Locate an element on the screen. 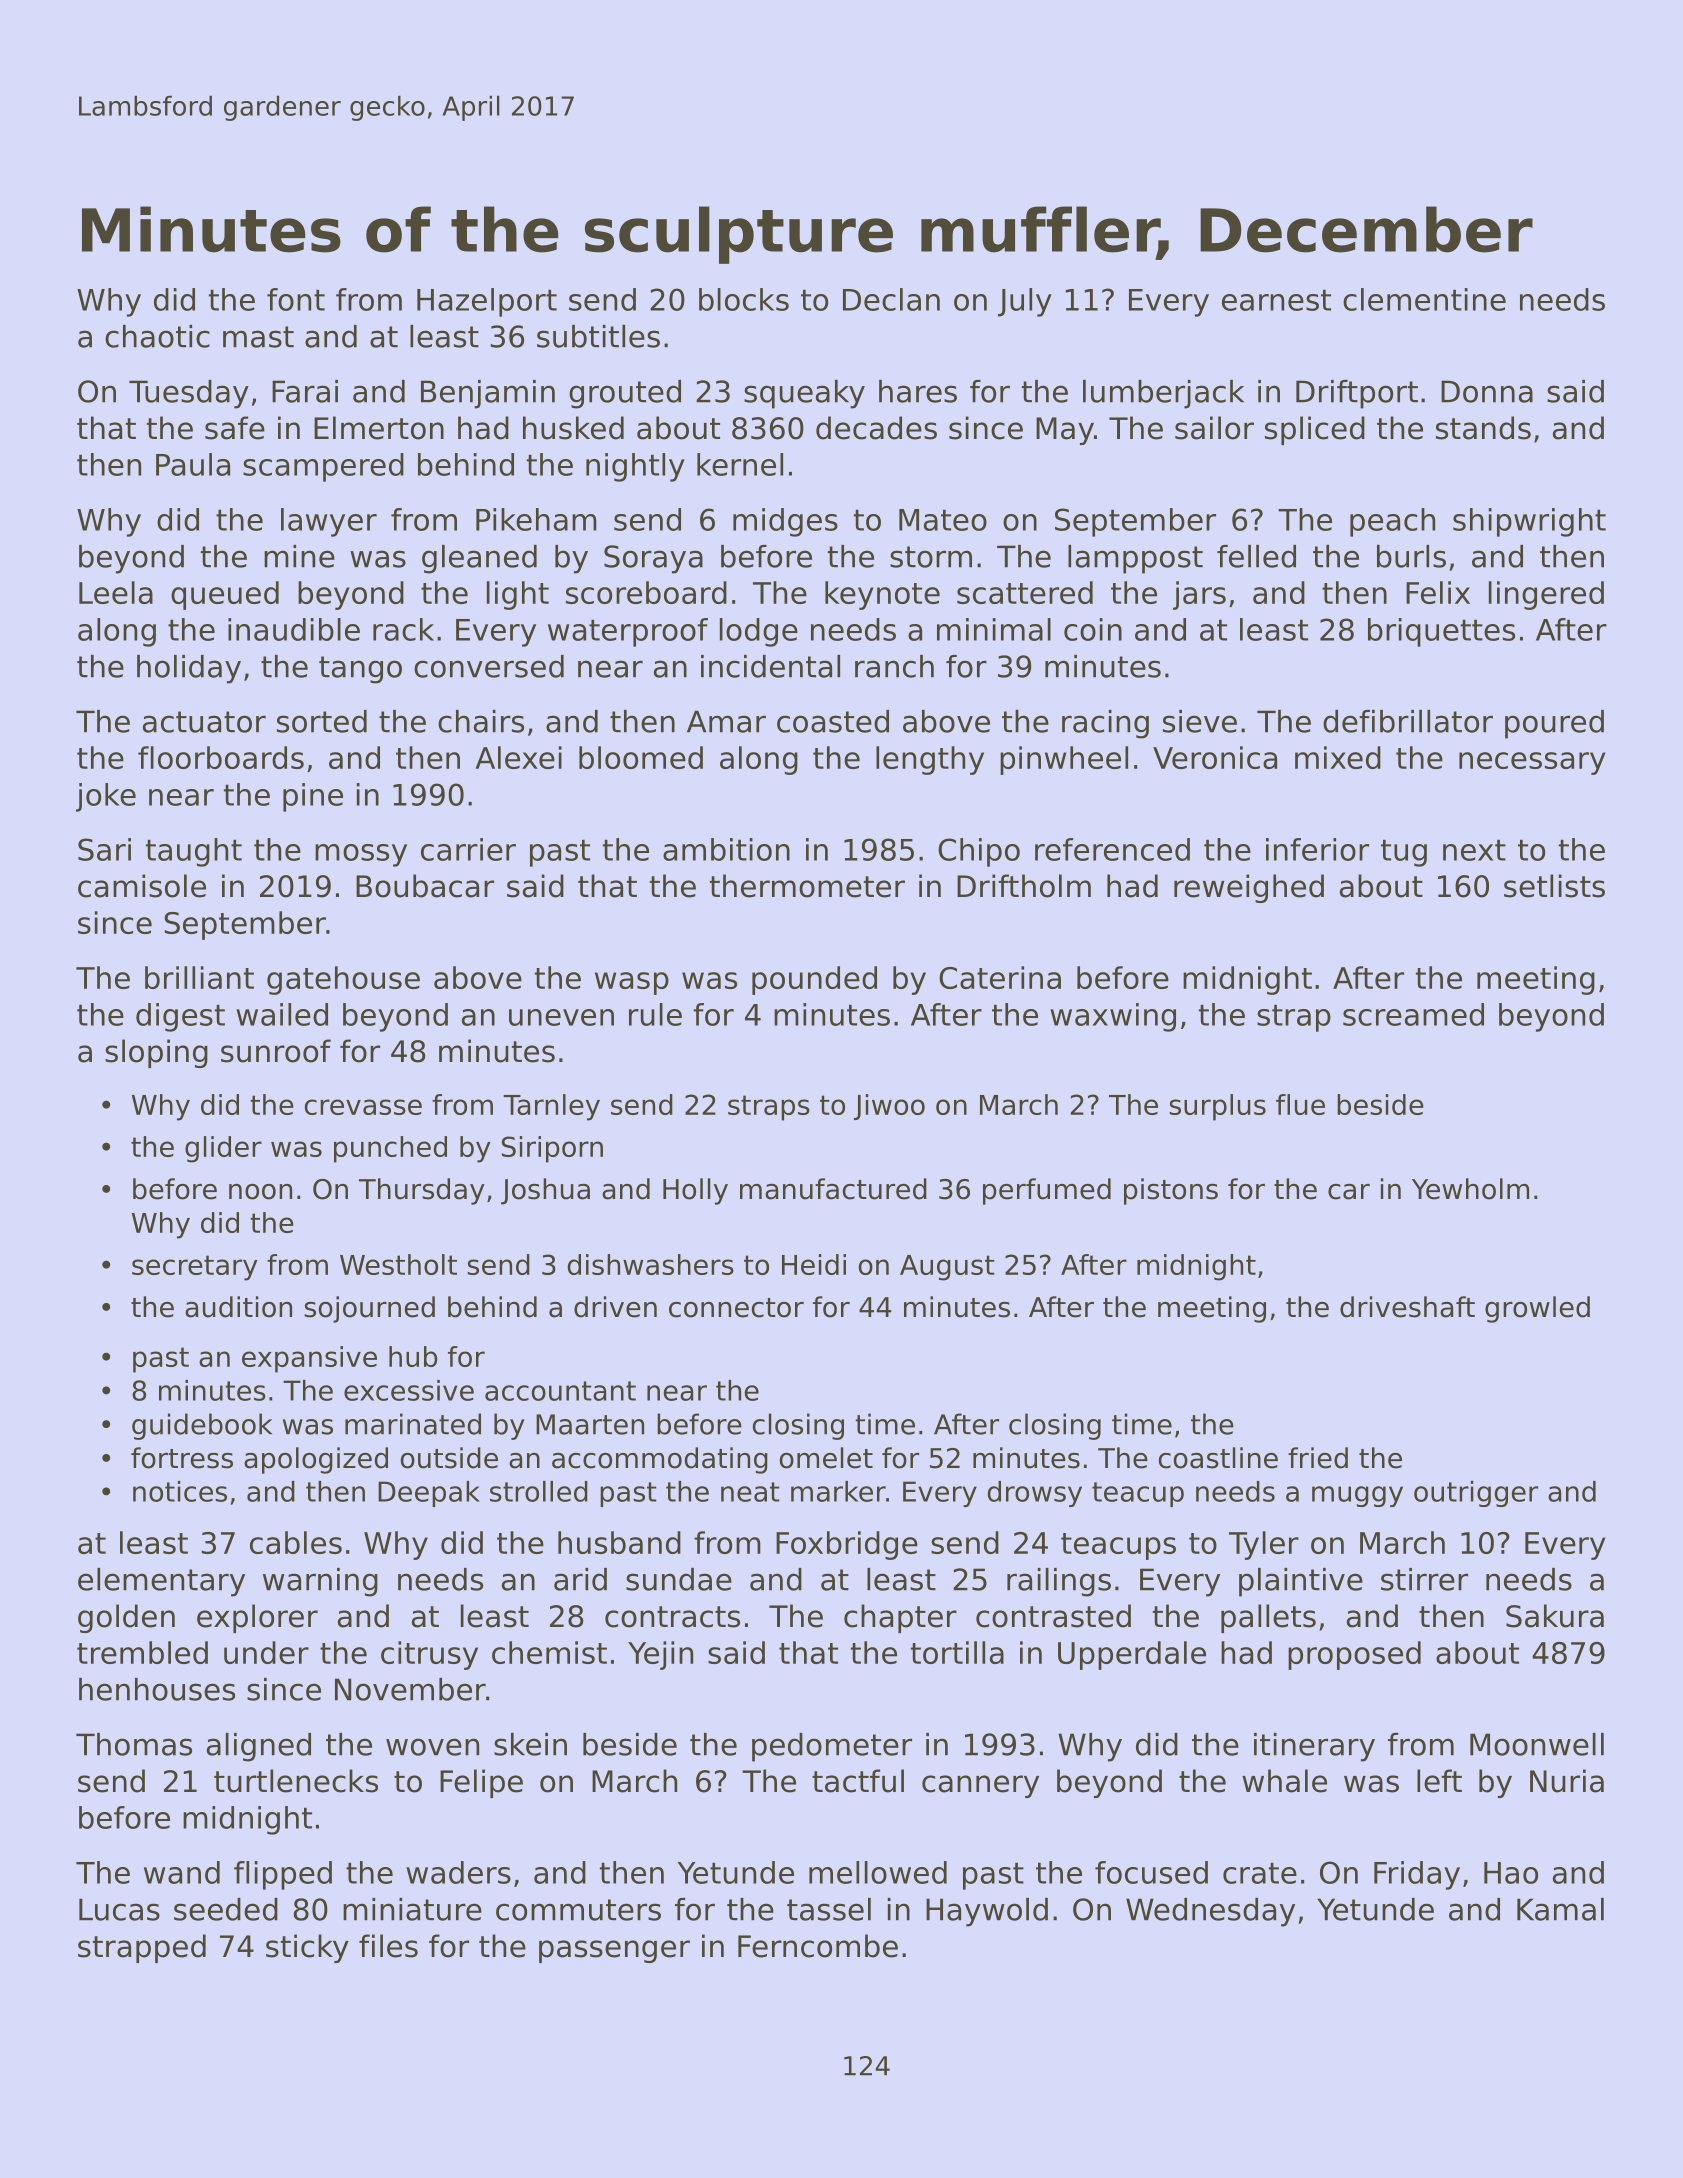 This screenshot has height=2178, width=1683. sticky is located at coordinates (307, 1948).
